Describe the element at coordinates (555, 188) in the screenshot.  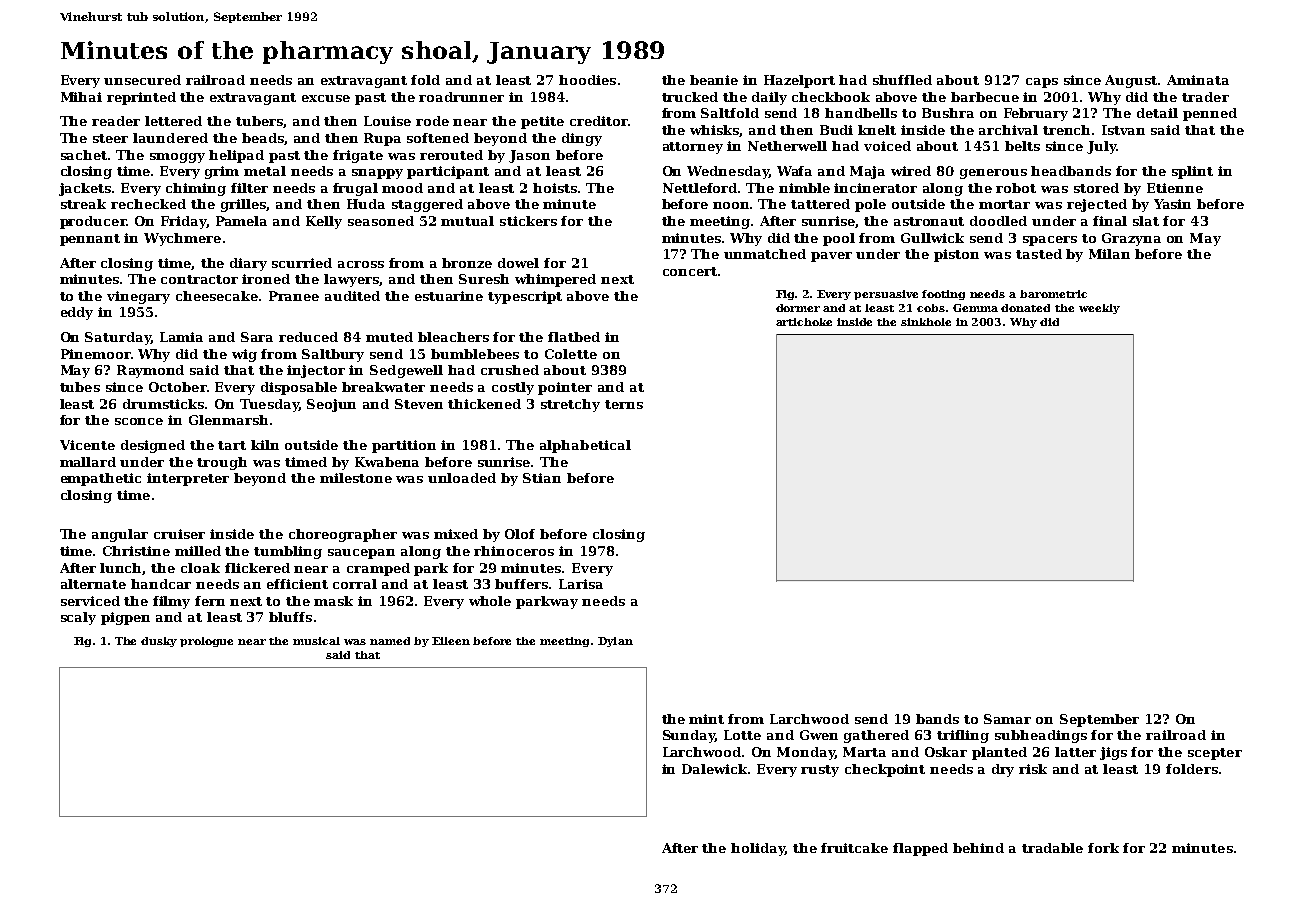
I see `hoists` at that location.
